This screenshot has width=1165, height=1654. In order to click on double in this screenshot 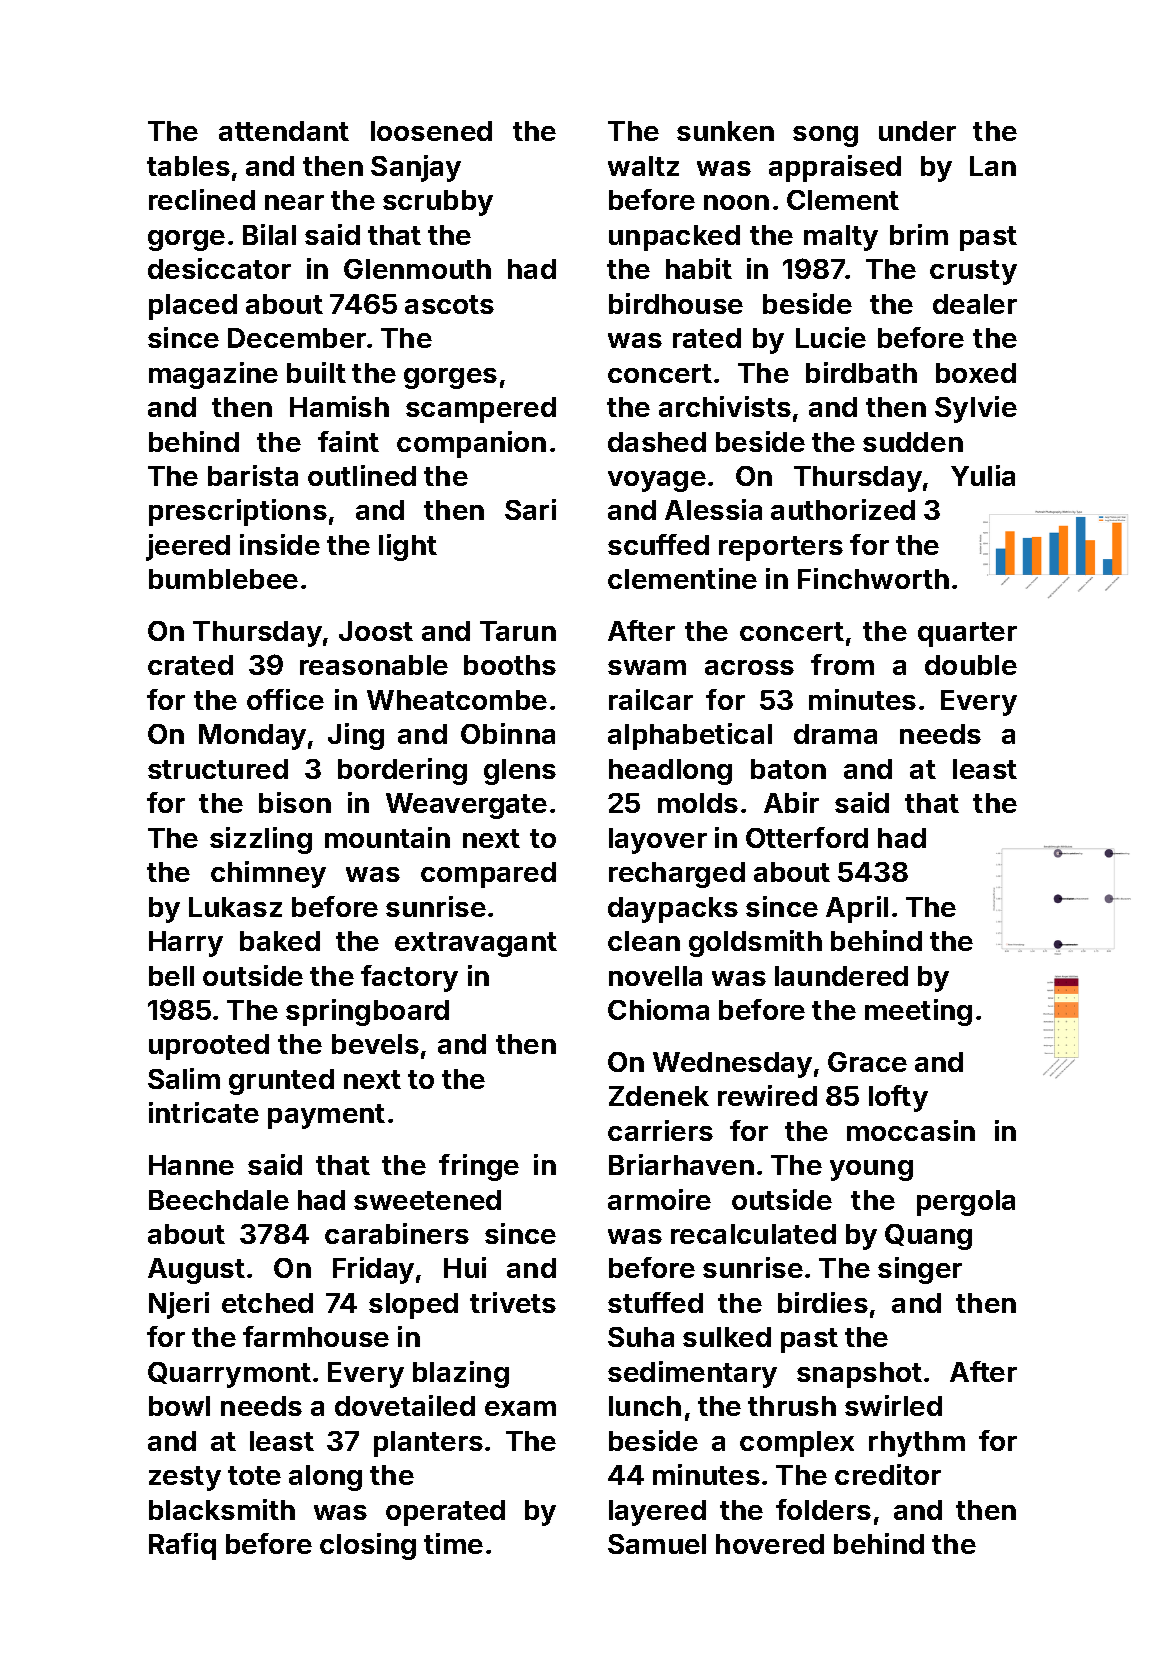, I will do `click(971, 665)`.
